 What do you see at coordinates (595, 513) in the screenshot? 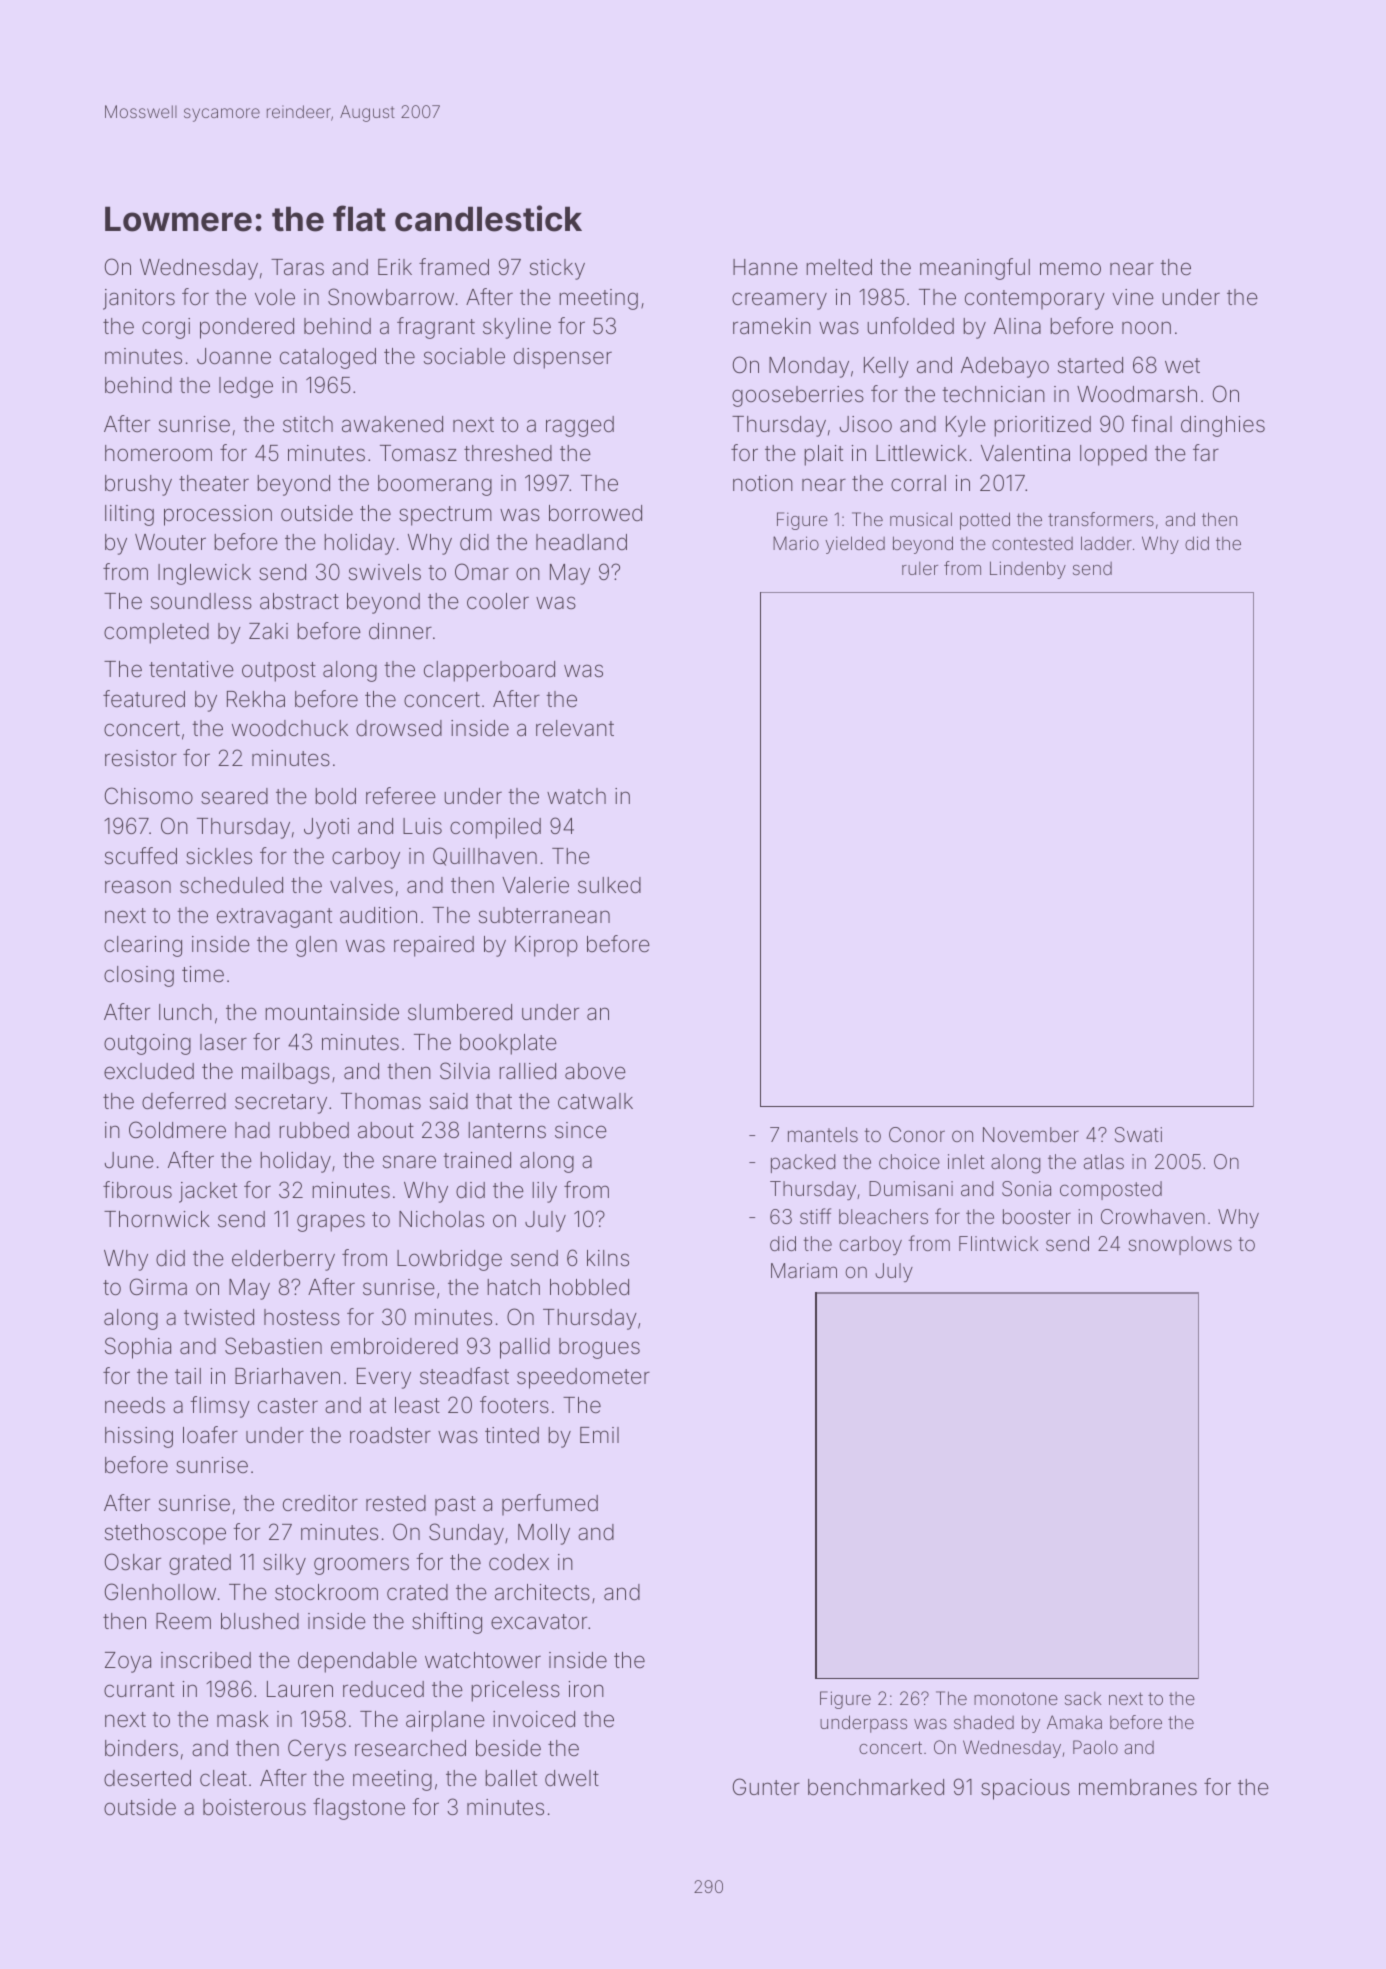
I see `borrowed` at bounding box center [595, 513].
